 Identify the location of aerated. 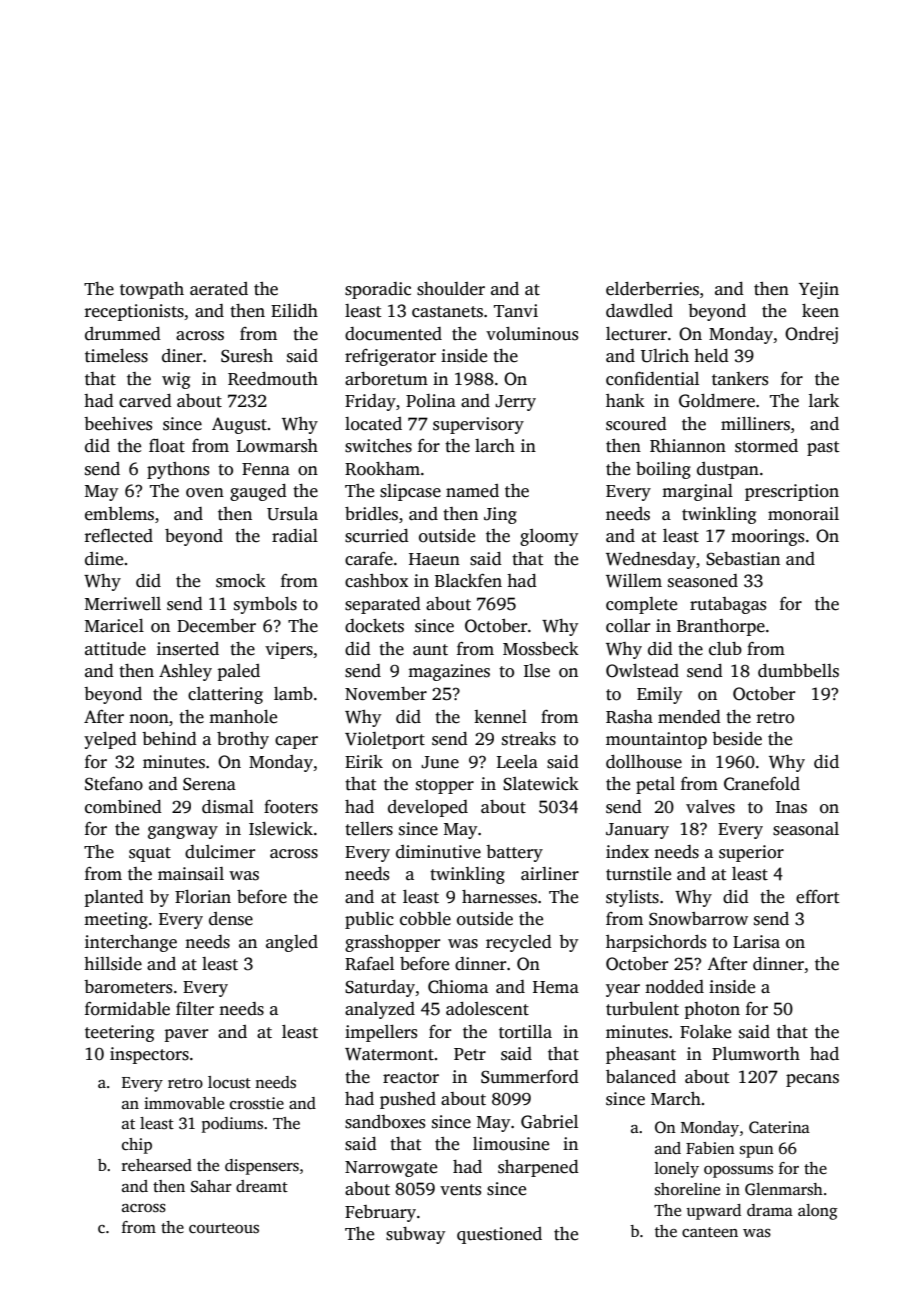
(219, 289).
